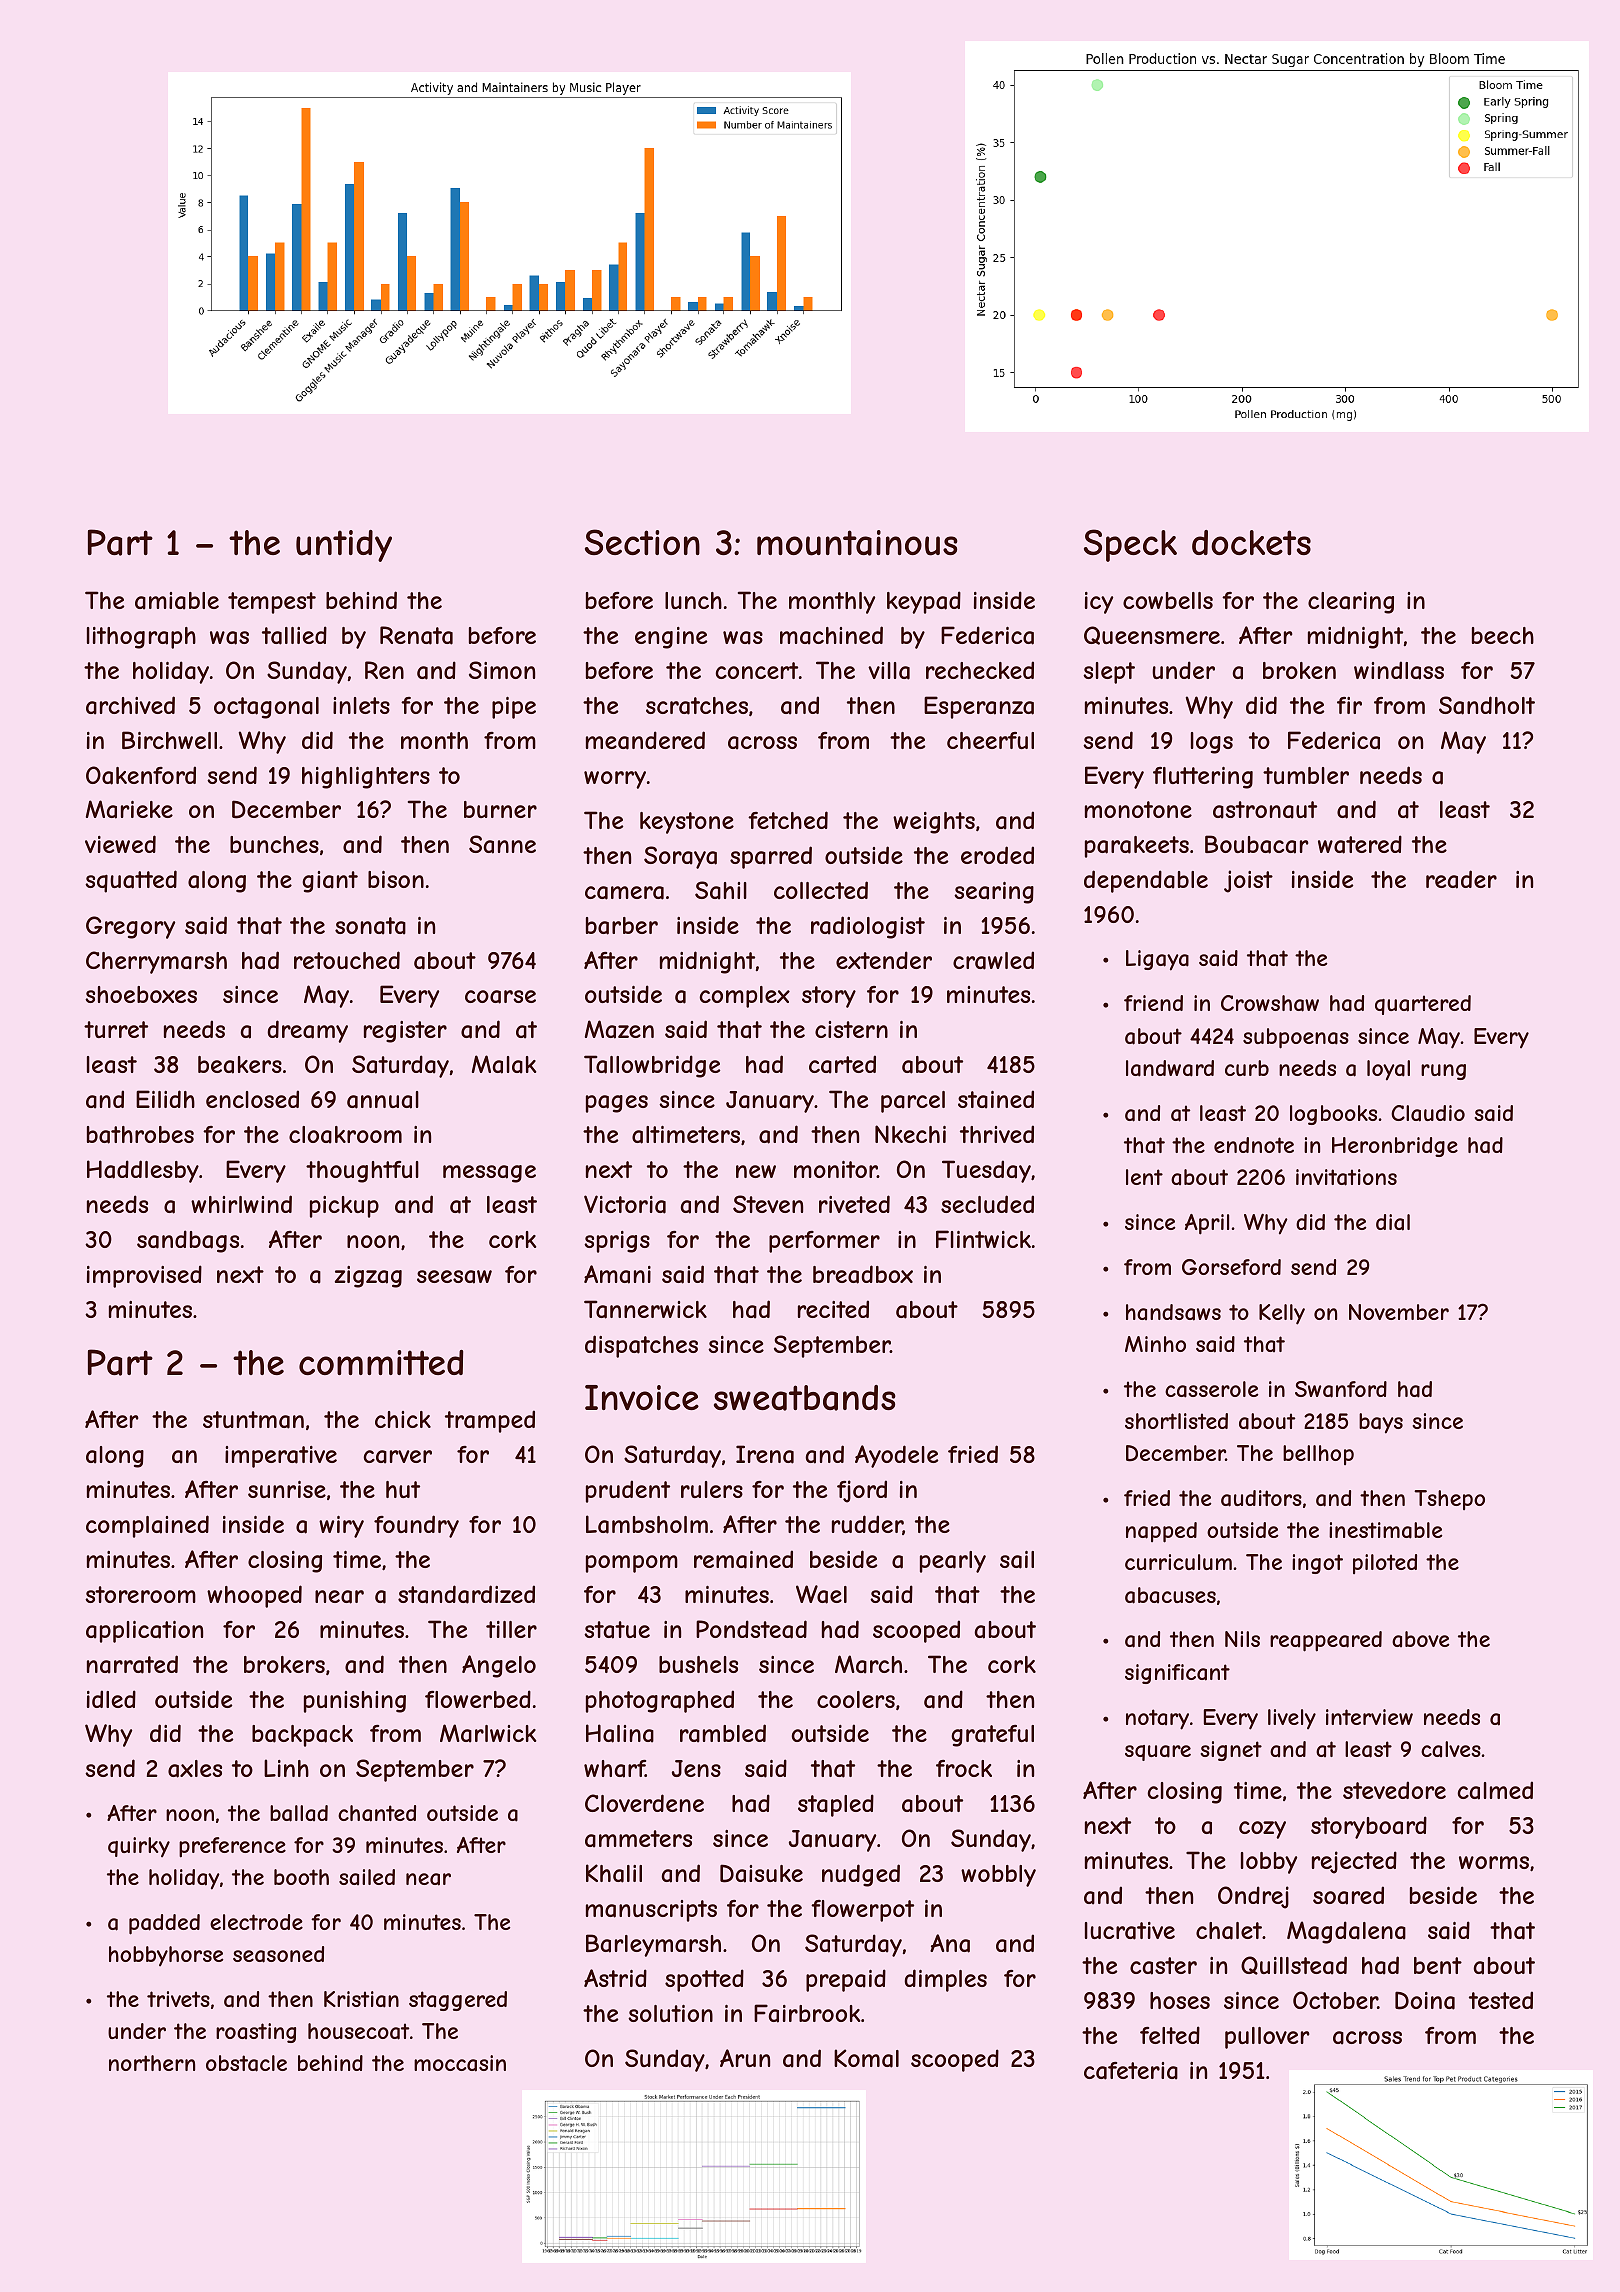  I want to click on pages, so click(617, 1104).
